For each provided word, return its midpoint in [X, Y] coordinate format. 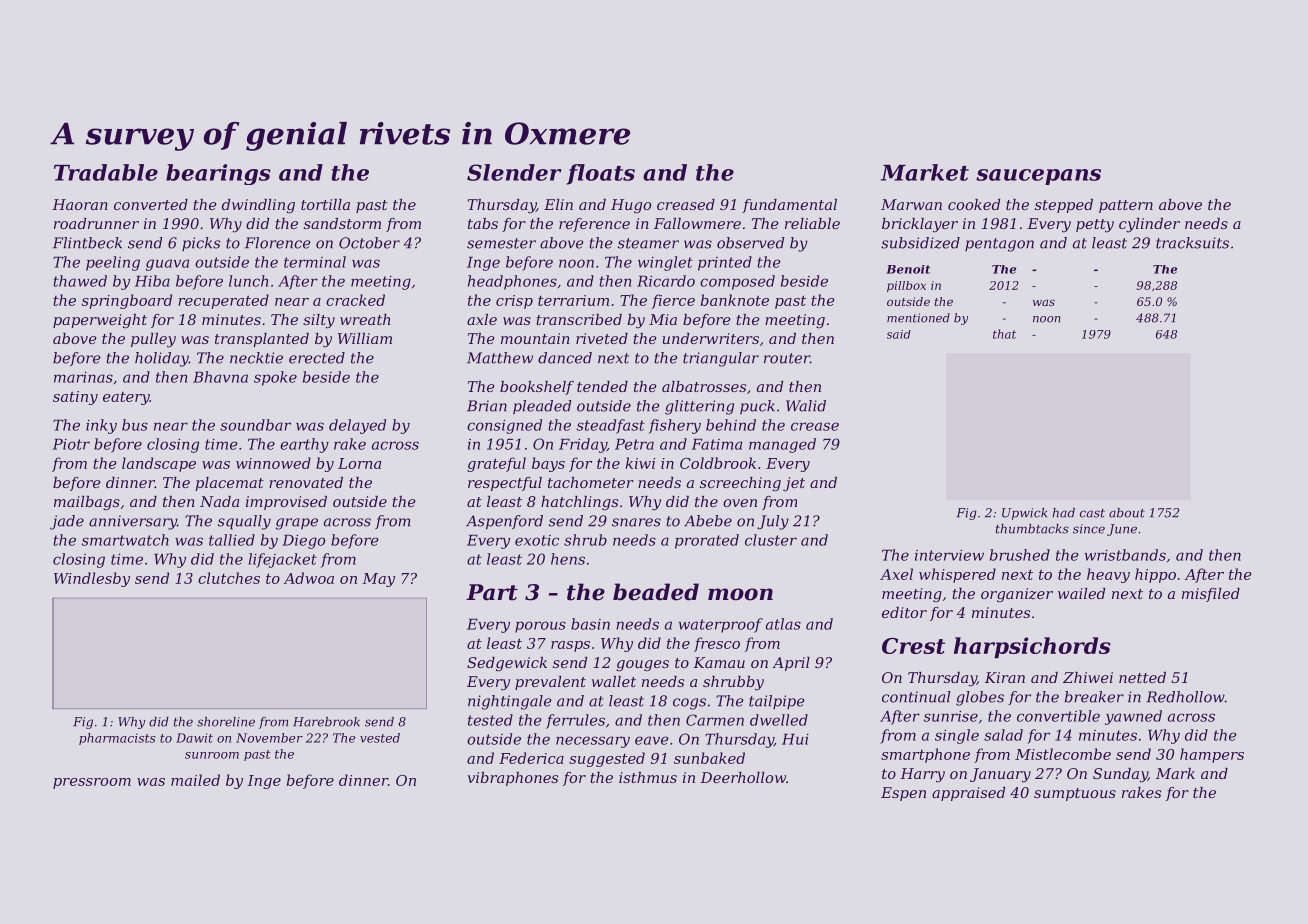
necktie [256, 358]
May [378, 580]
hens [568, 559]
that [1004, 334]
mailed [195, 780]
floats [600, 174]
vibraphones [513, 779]
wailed [1081, 593]
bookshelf [537, 388]
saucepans [1038, 177]
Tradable [106, 172]
